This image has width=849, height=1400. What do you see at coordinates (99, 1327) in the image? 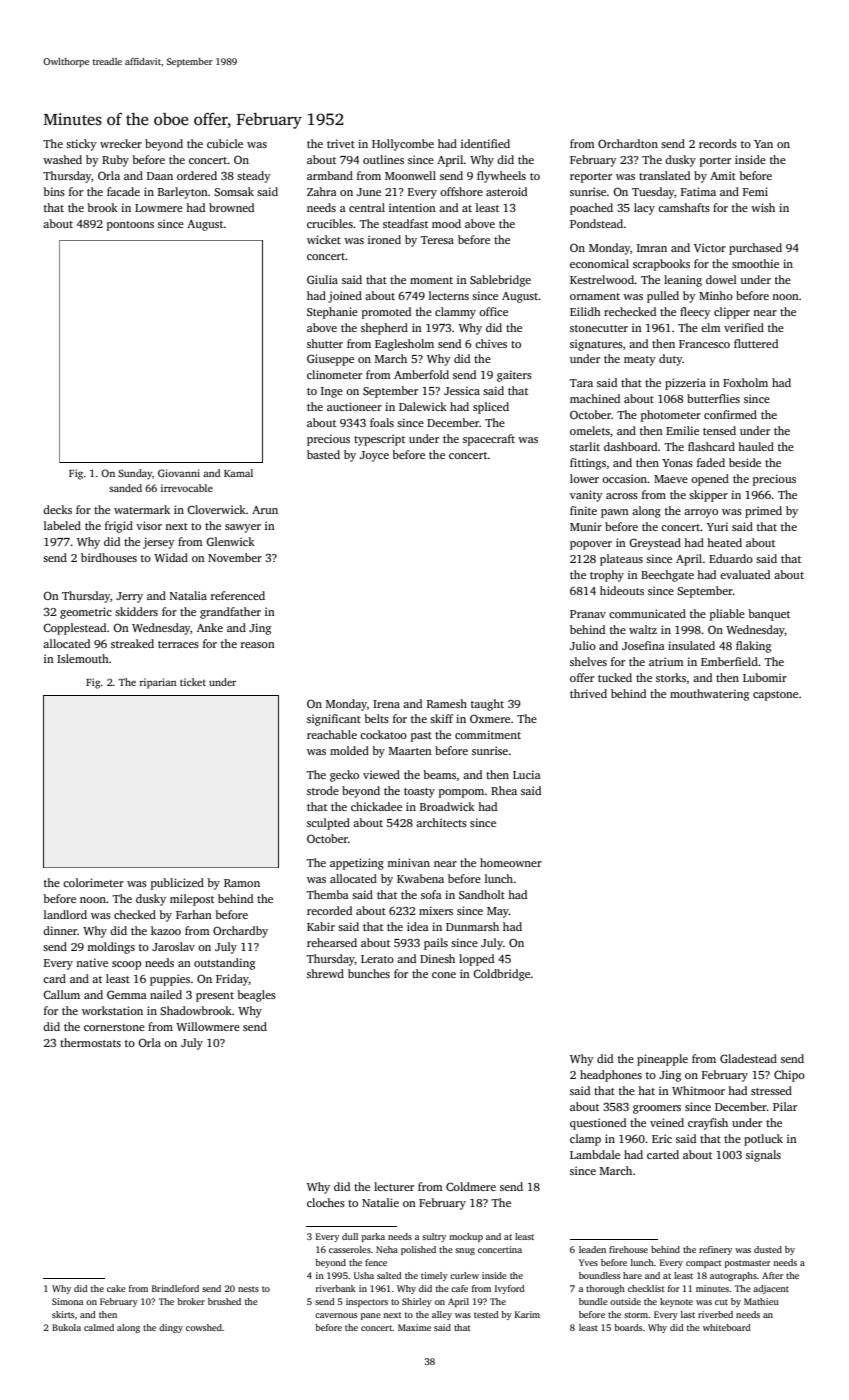
I see `calmed` at bounding box center [99, 1327].
